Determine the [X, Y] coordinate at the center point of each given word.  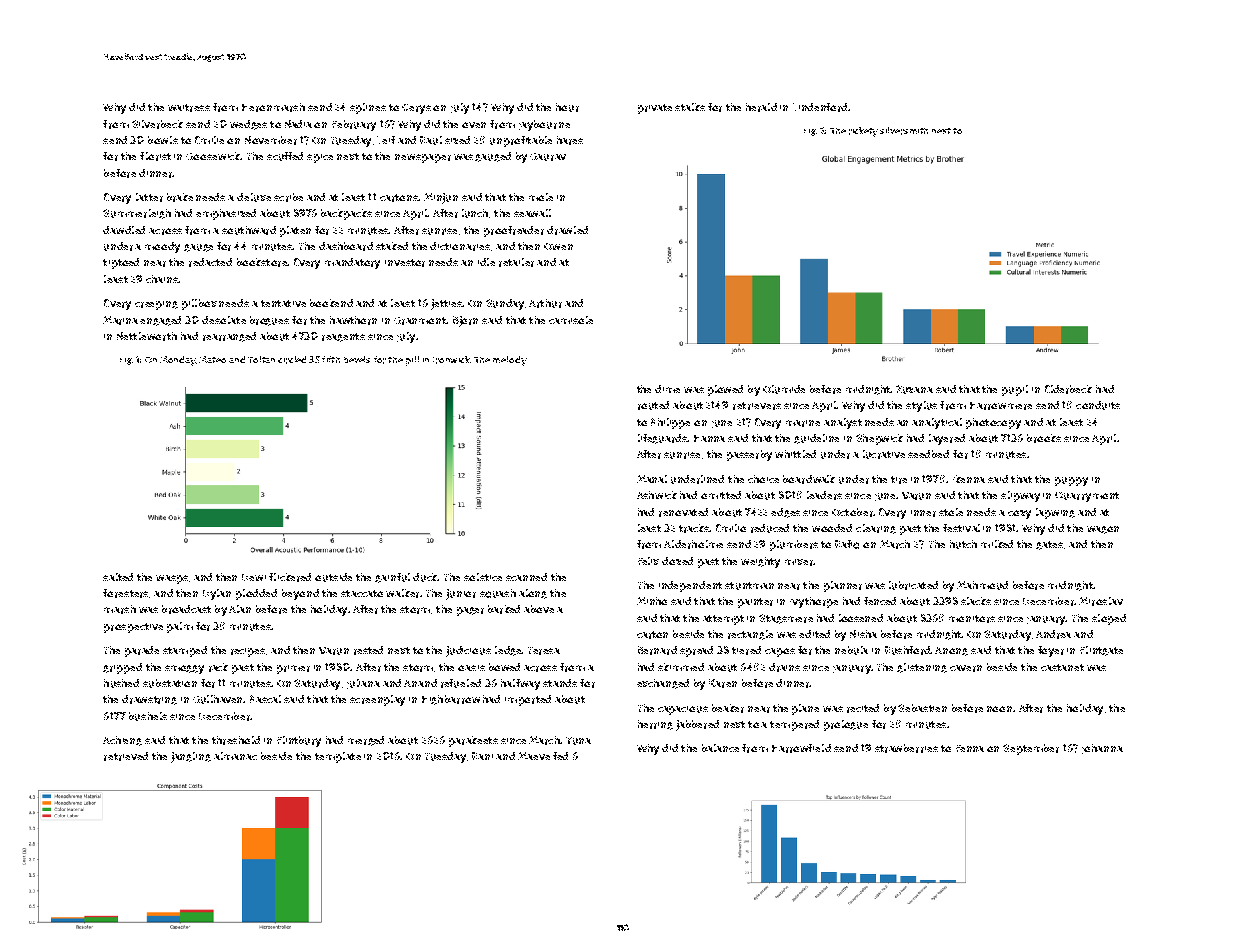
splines [368, 108]
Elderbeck [1068, 389]
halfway [520, 684]
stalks [690, 107]
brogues [269, 321]
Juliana [363, 684]
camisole [571, 320]
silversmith [904, 131]
